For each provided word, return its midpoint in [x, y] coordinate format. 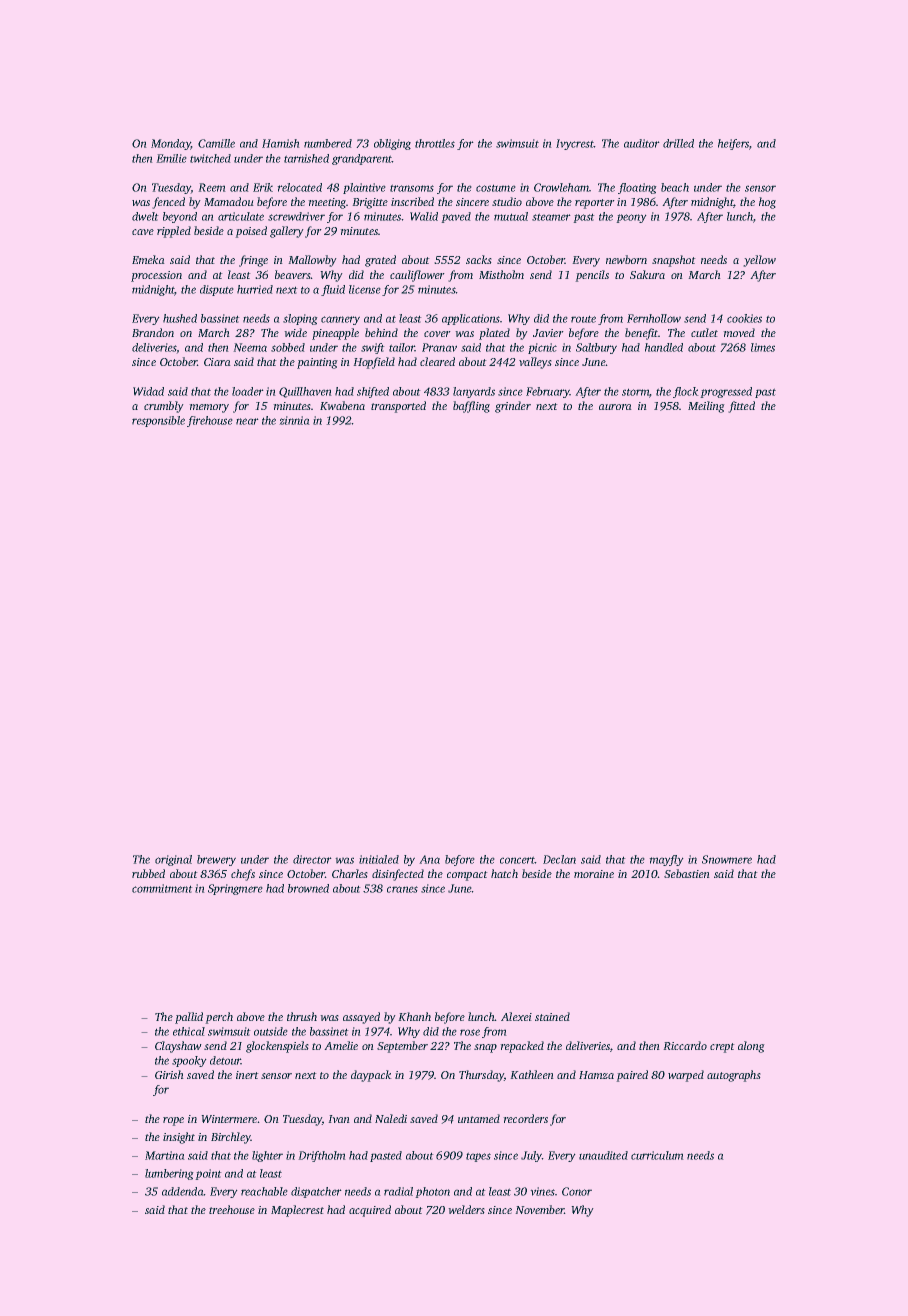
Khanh [414, 1016]
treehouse [232, 1209]
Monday [171, 144]
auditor [642, 143]
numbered [328, 143]
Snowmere [727, 859]
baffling [471, 407]
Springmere [235, 889]
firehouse [210, 421]
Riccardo [685, 1045]
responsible [158, 421]
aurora [615, 407]
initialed [379, 859]
